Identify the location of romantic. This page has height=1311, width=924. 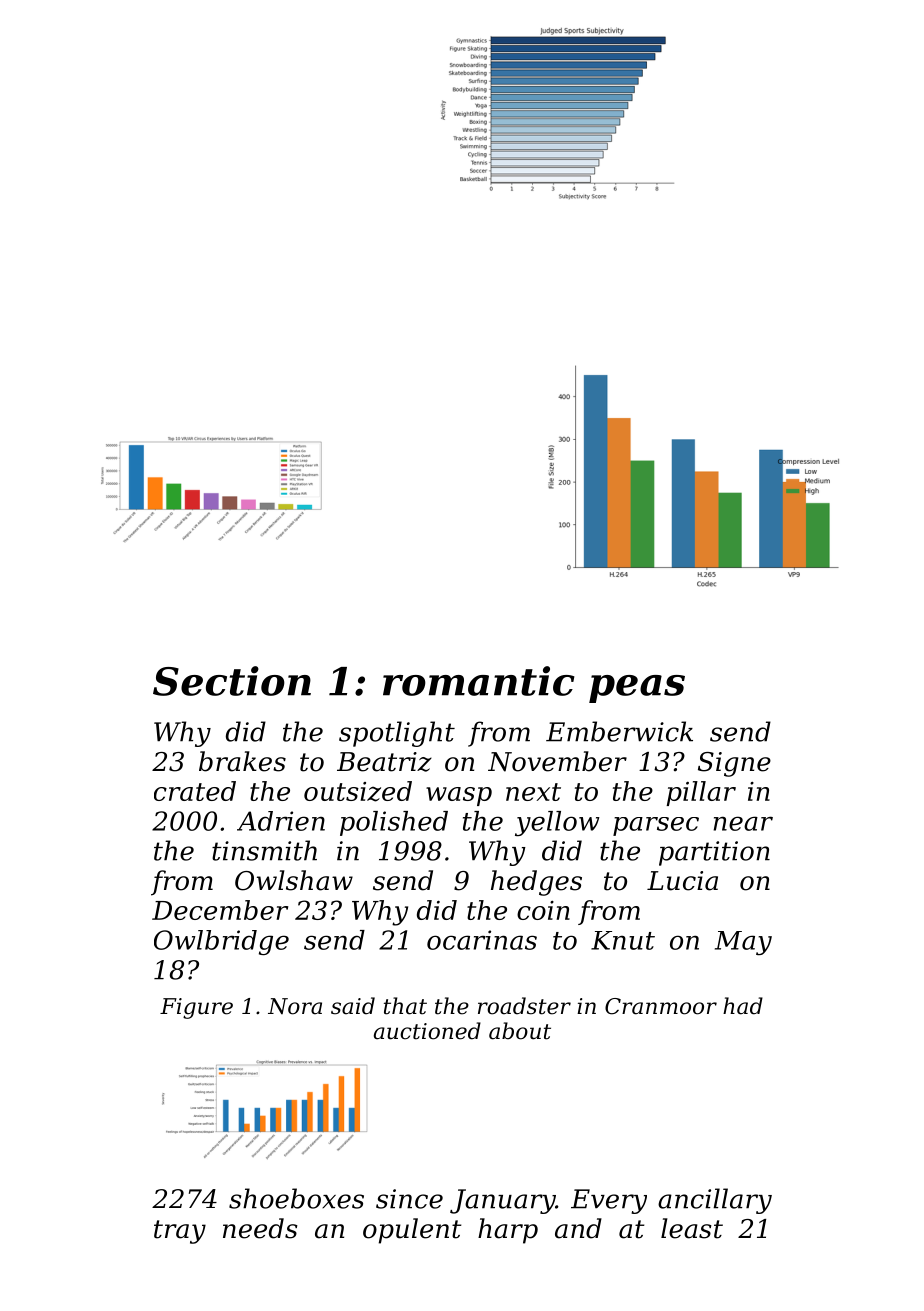
(479, 681).
